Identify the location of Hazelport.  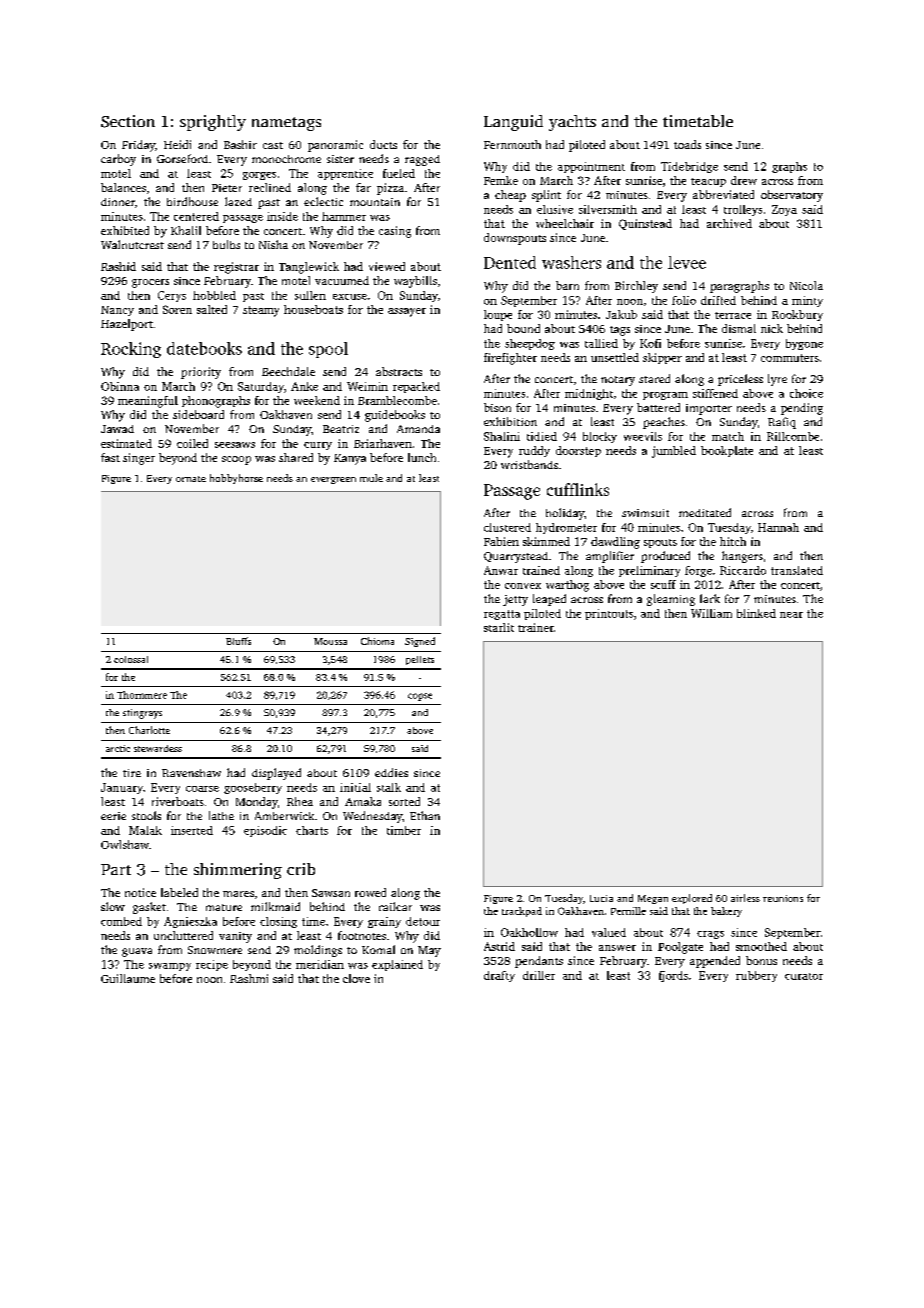
(127, 325).
